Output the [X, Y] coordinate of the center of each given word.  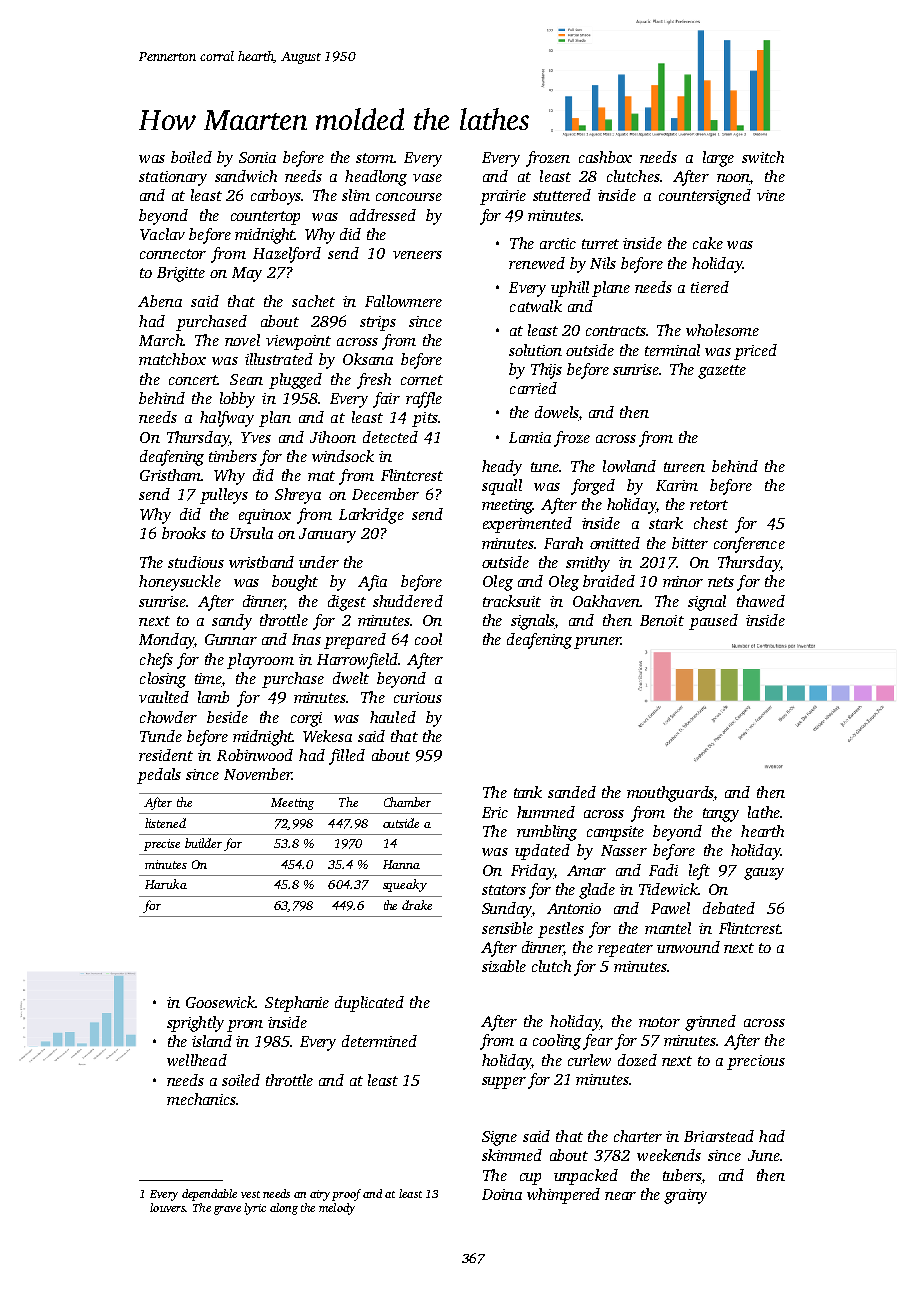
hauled [393, 717]
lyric [255, 1209]
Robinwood [255, 755]
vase [427, 178]
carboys [276, 197]
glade [597, 891]
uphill [570, 289]
